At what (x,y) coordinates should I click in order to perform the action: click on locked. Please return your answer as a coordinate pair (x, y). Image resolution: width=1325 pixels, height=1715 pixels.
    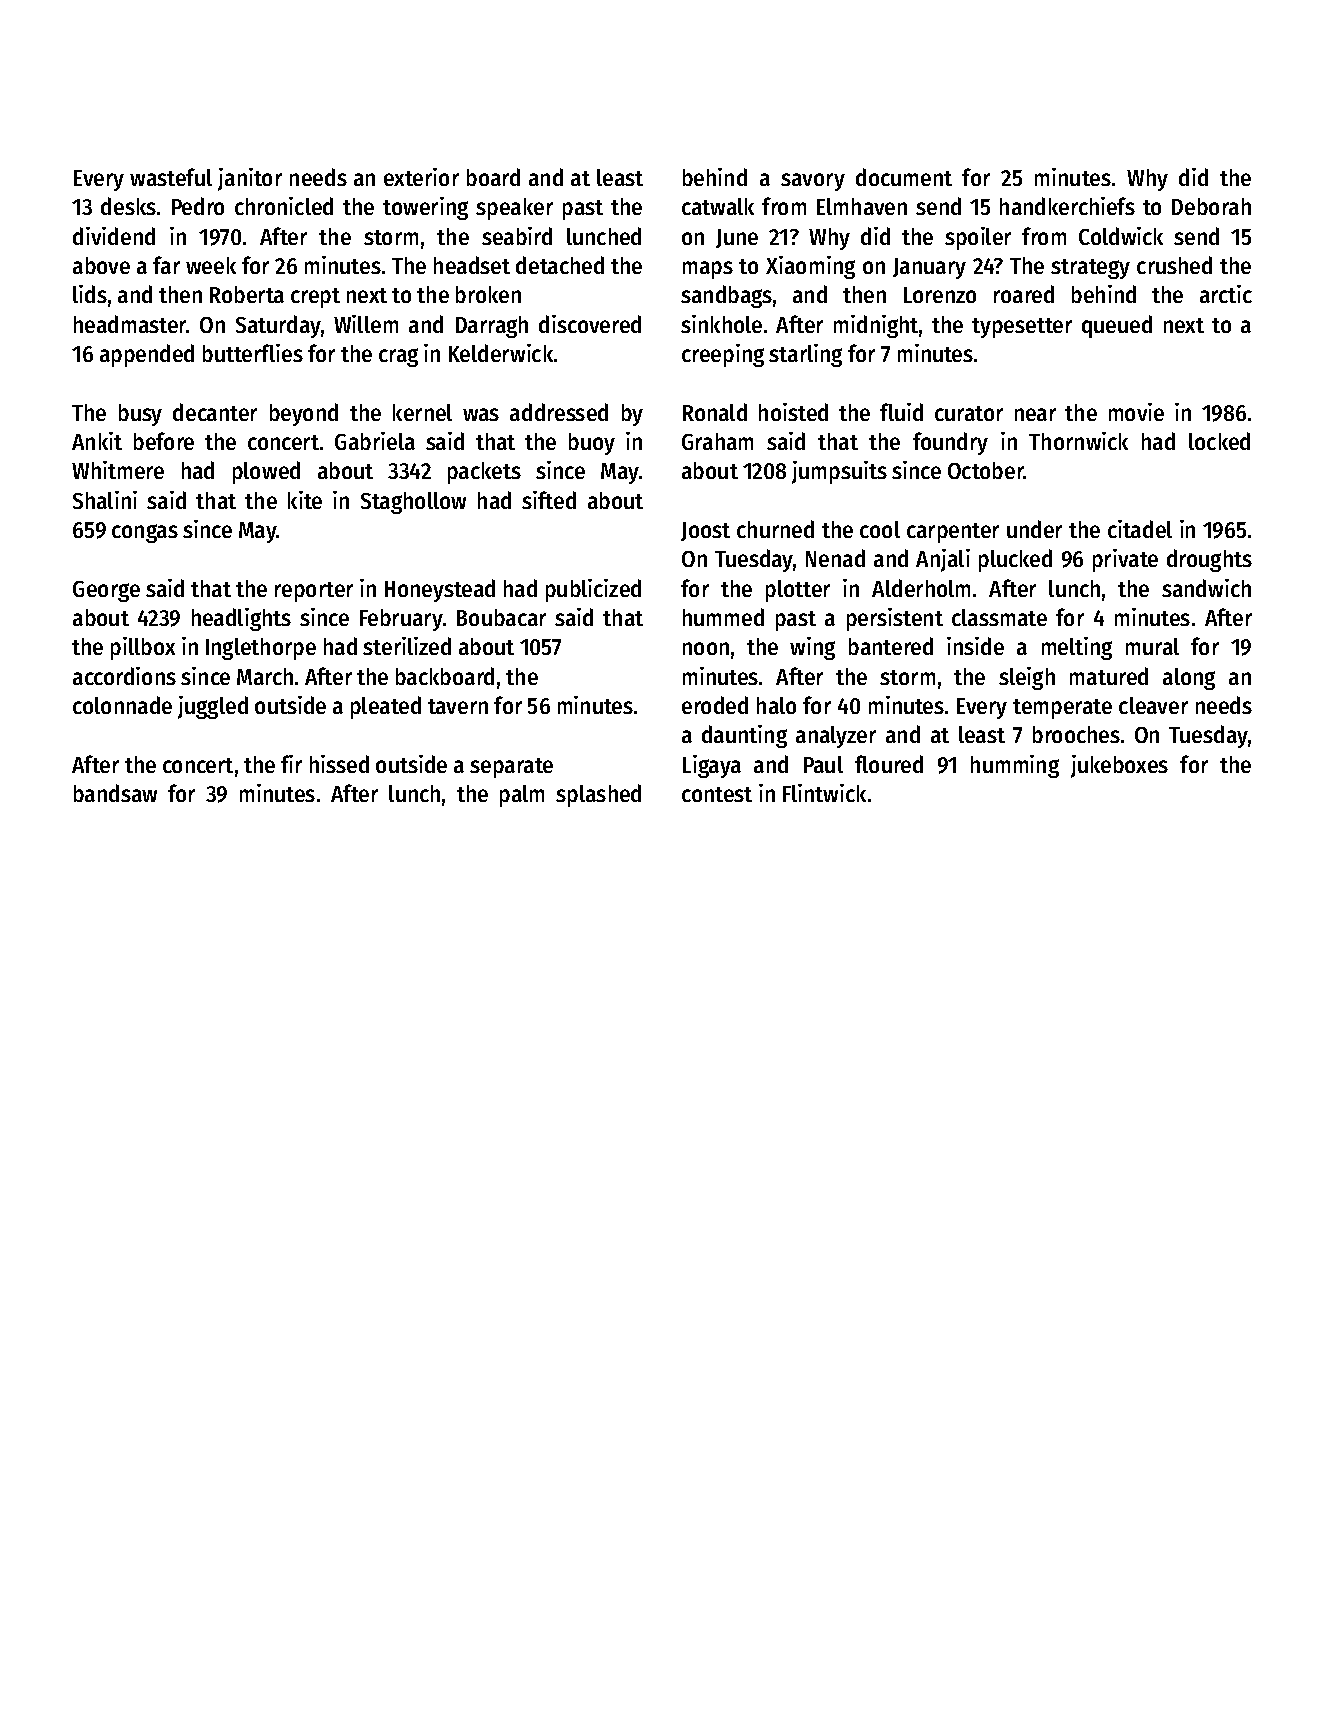
    Looking at the image, I should click on (1219, 441).
